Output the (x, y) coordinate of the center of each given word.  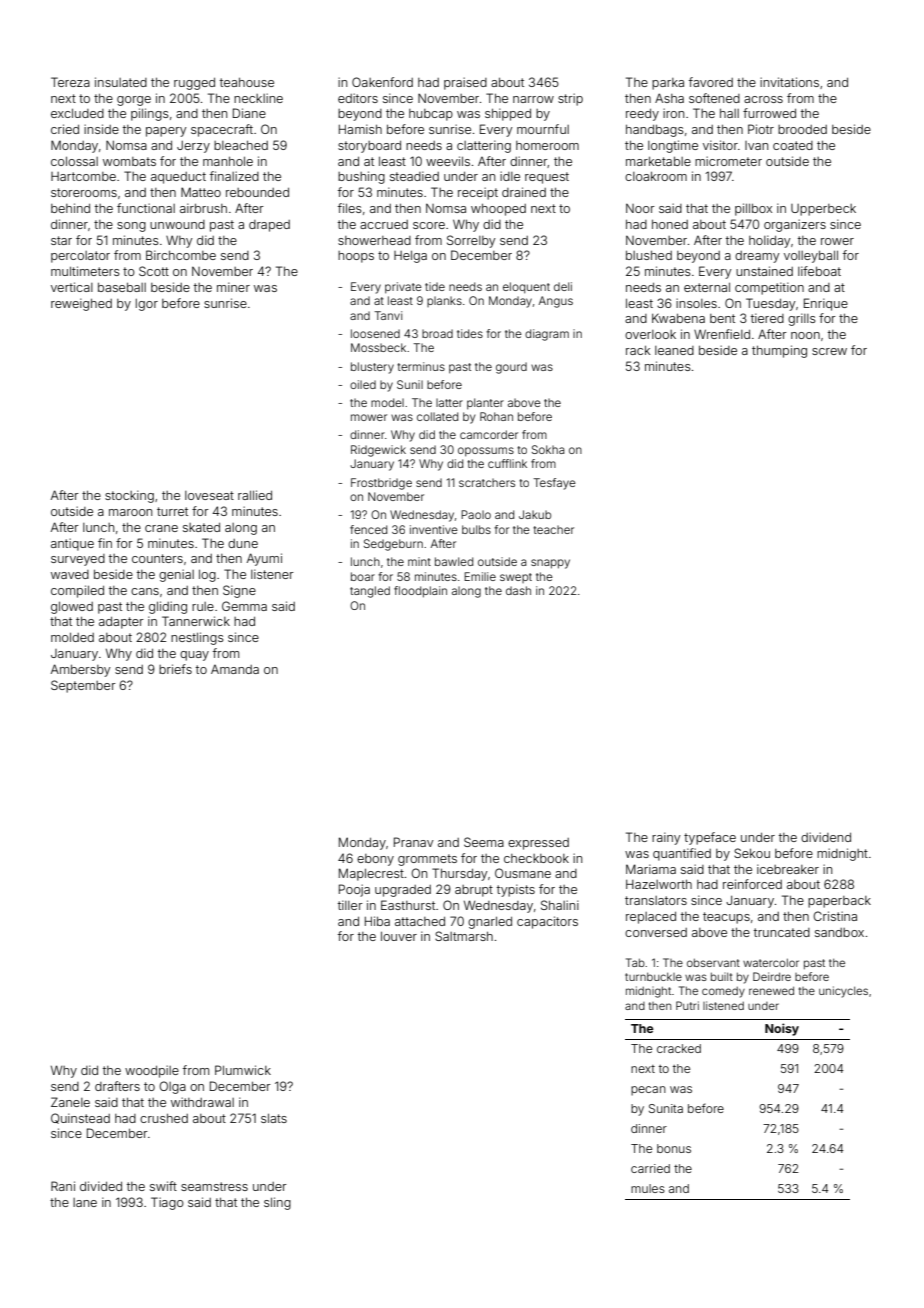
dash (518, 590)
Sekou (752, 853)
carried (650, 1168)
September (83, 686)
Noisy (782, 1029)
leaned (674, 350)
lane (85, 1202)
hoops (356, 257)
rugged (194, 84)
